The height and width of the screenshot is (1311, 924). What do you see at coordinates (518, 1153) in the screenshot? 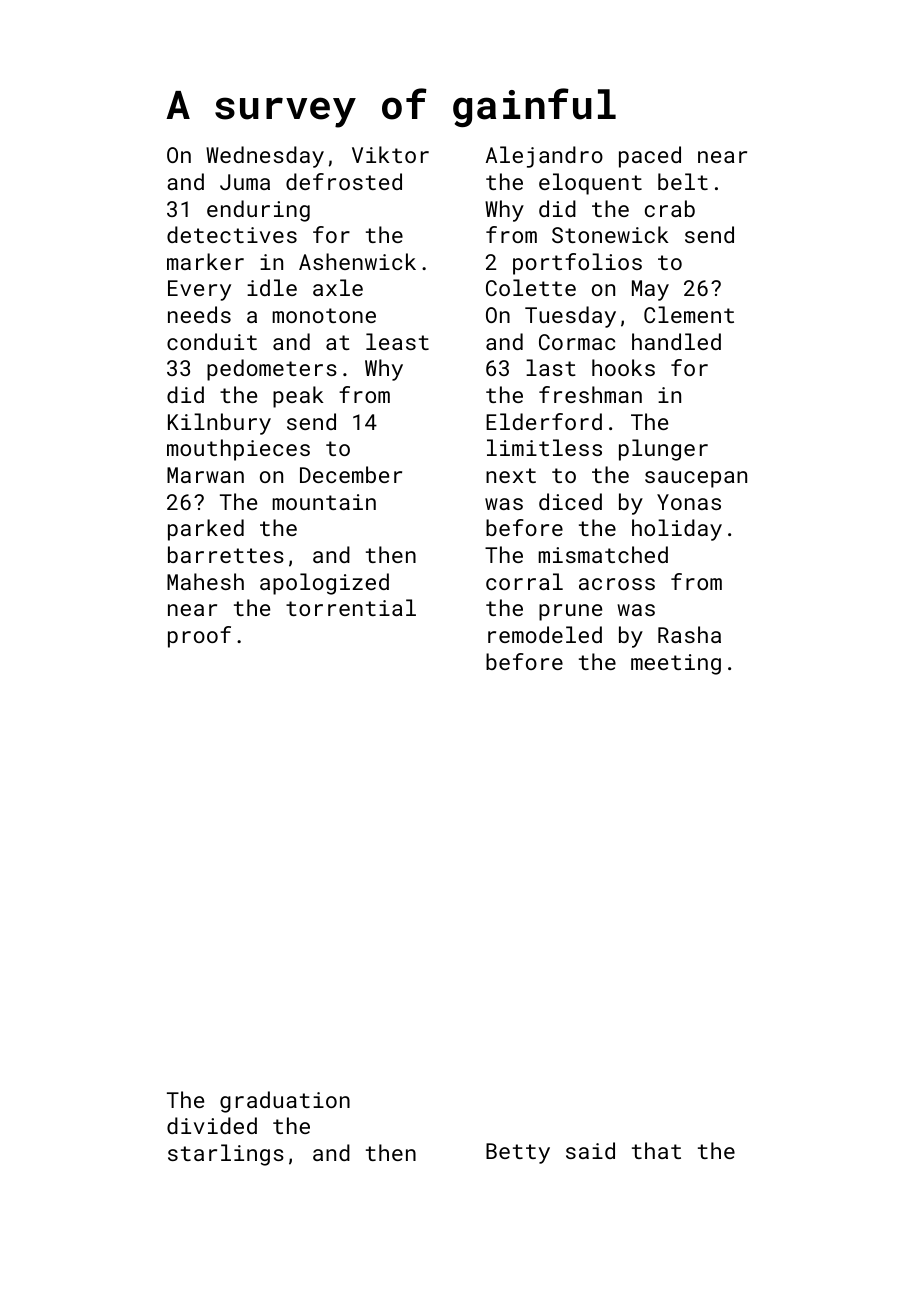
I see `Betty` at bounding box center [518, 1153].
